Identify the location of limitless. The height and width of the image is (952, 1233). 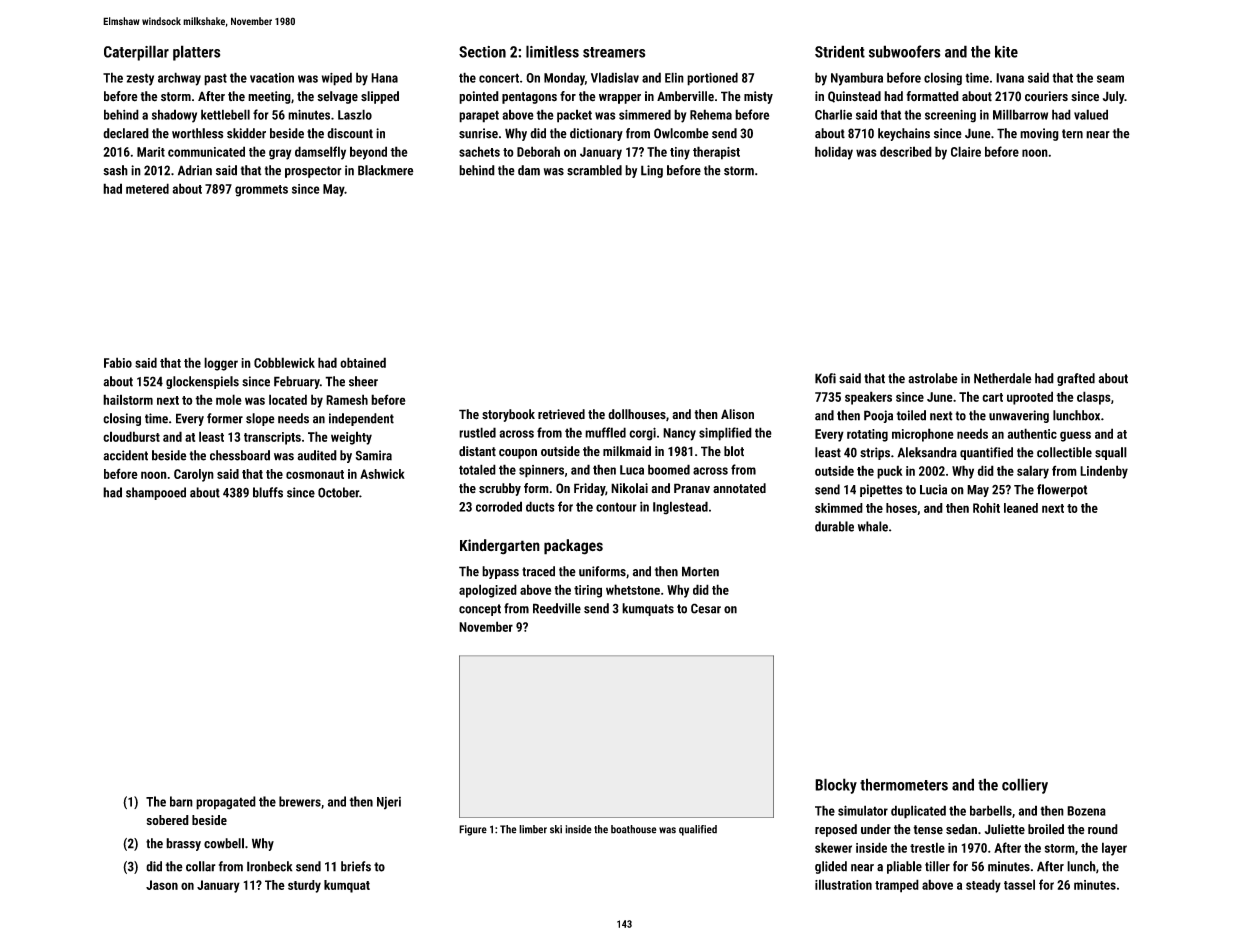
(552, 51).
